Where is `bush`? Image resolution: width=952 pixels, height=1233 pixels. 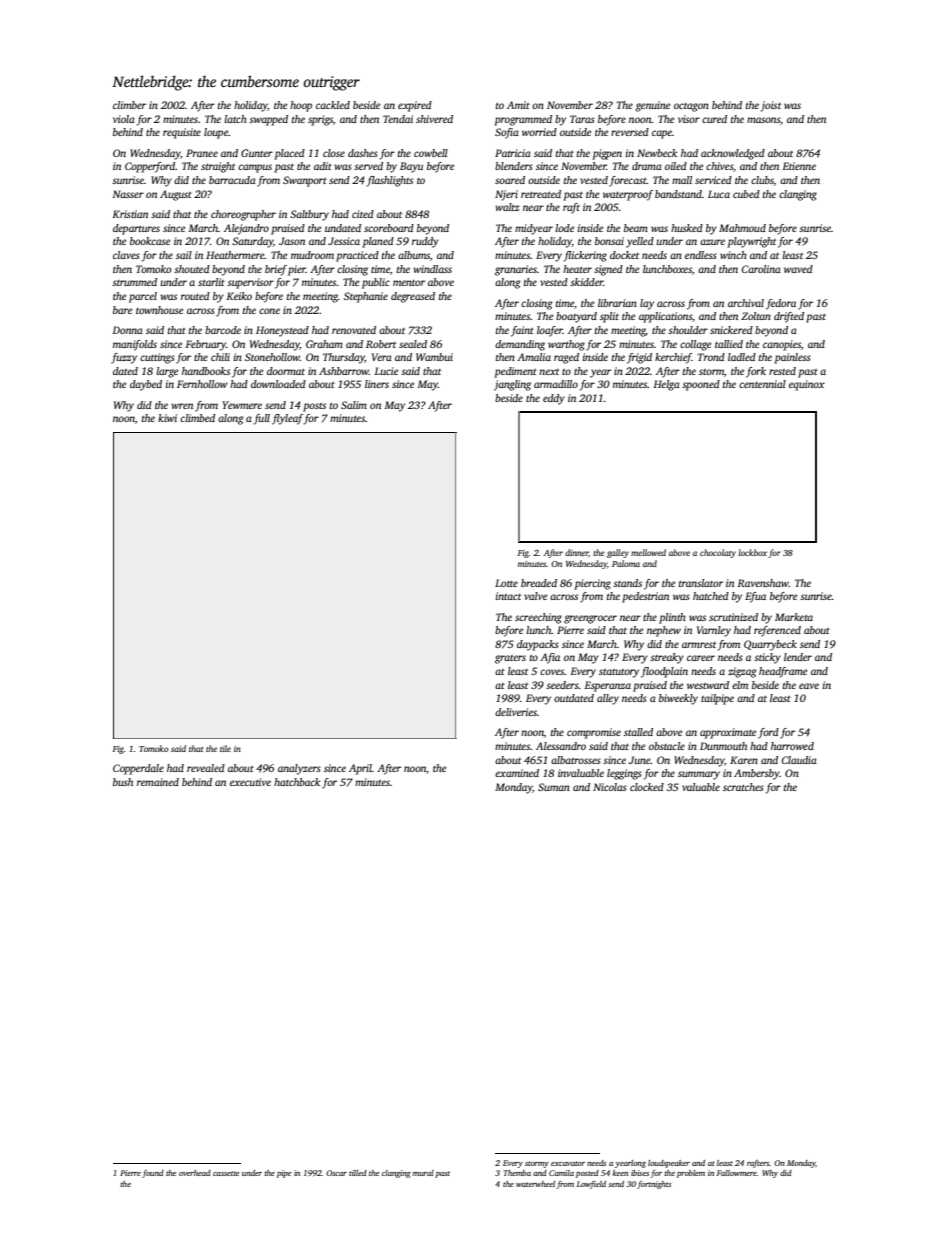
bush is located at coordinates (123, 782).
